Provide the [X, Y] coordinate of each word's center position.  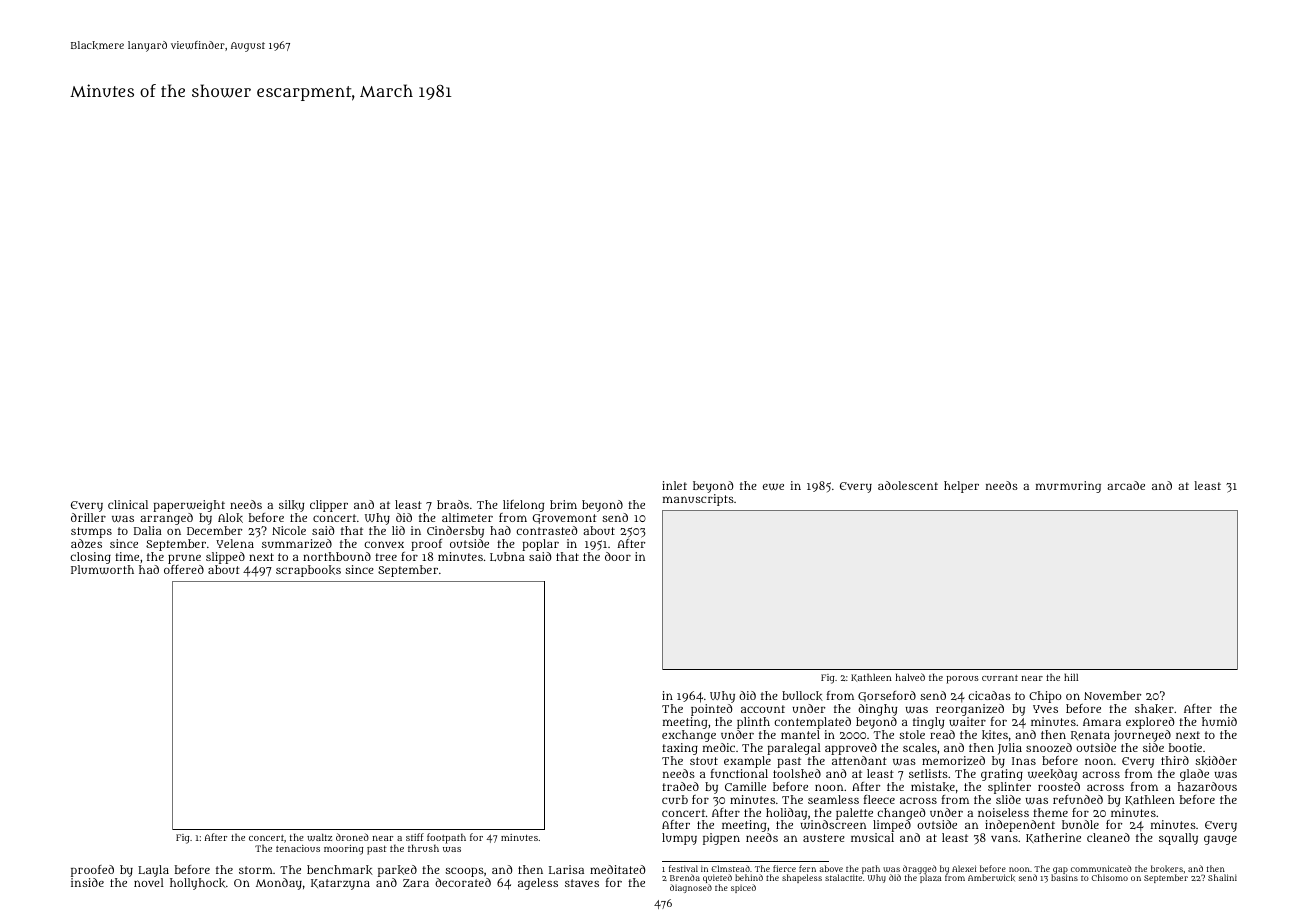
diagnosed [691, 888]
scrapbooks [308, 571]
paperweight [189, 506]
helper [961, 487]
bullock [802, 696]
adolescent [908, 485]
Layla [153, 871]
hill [1071, 677]
